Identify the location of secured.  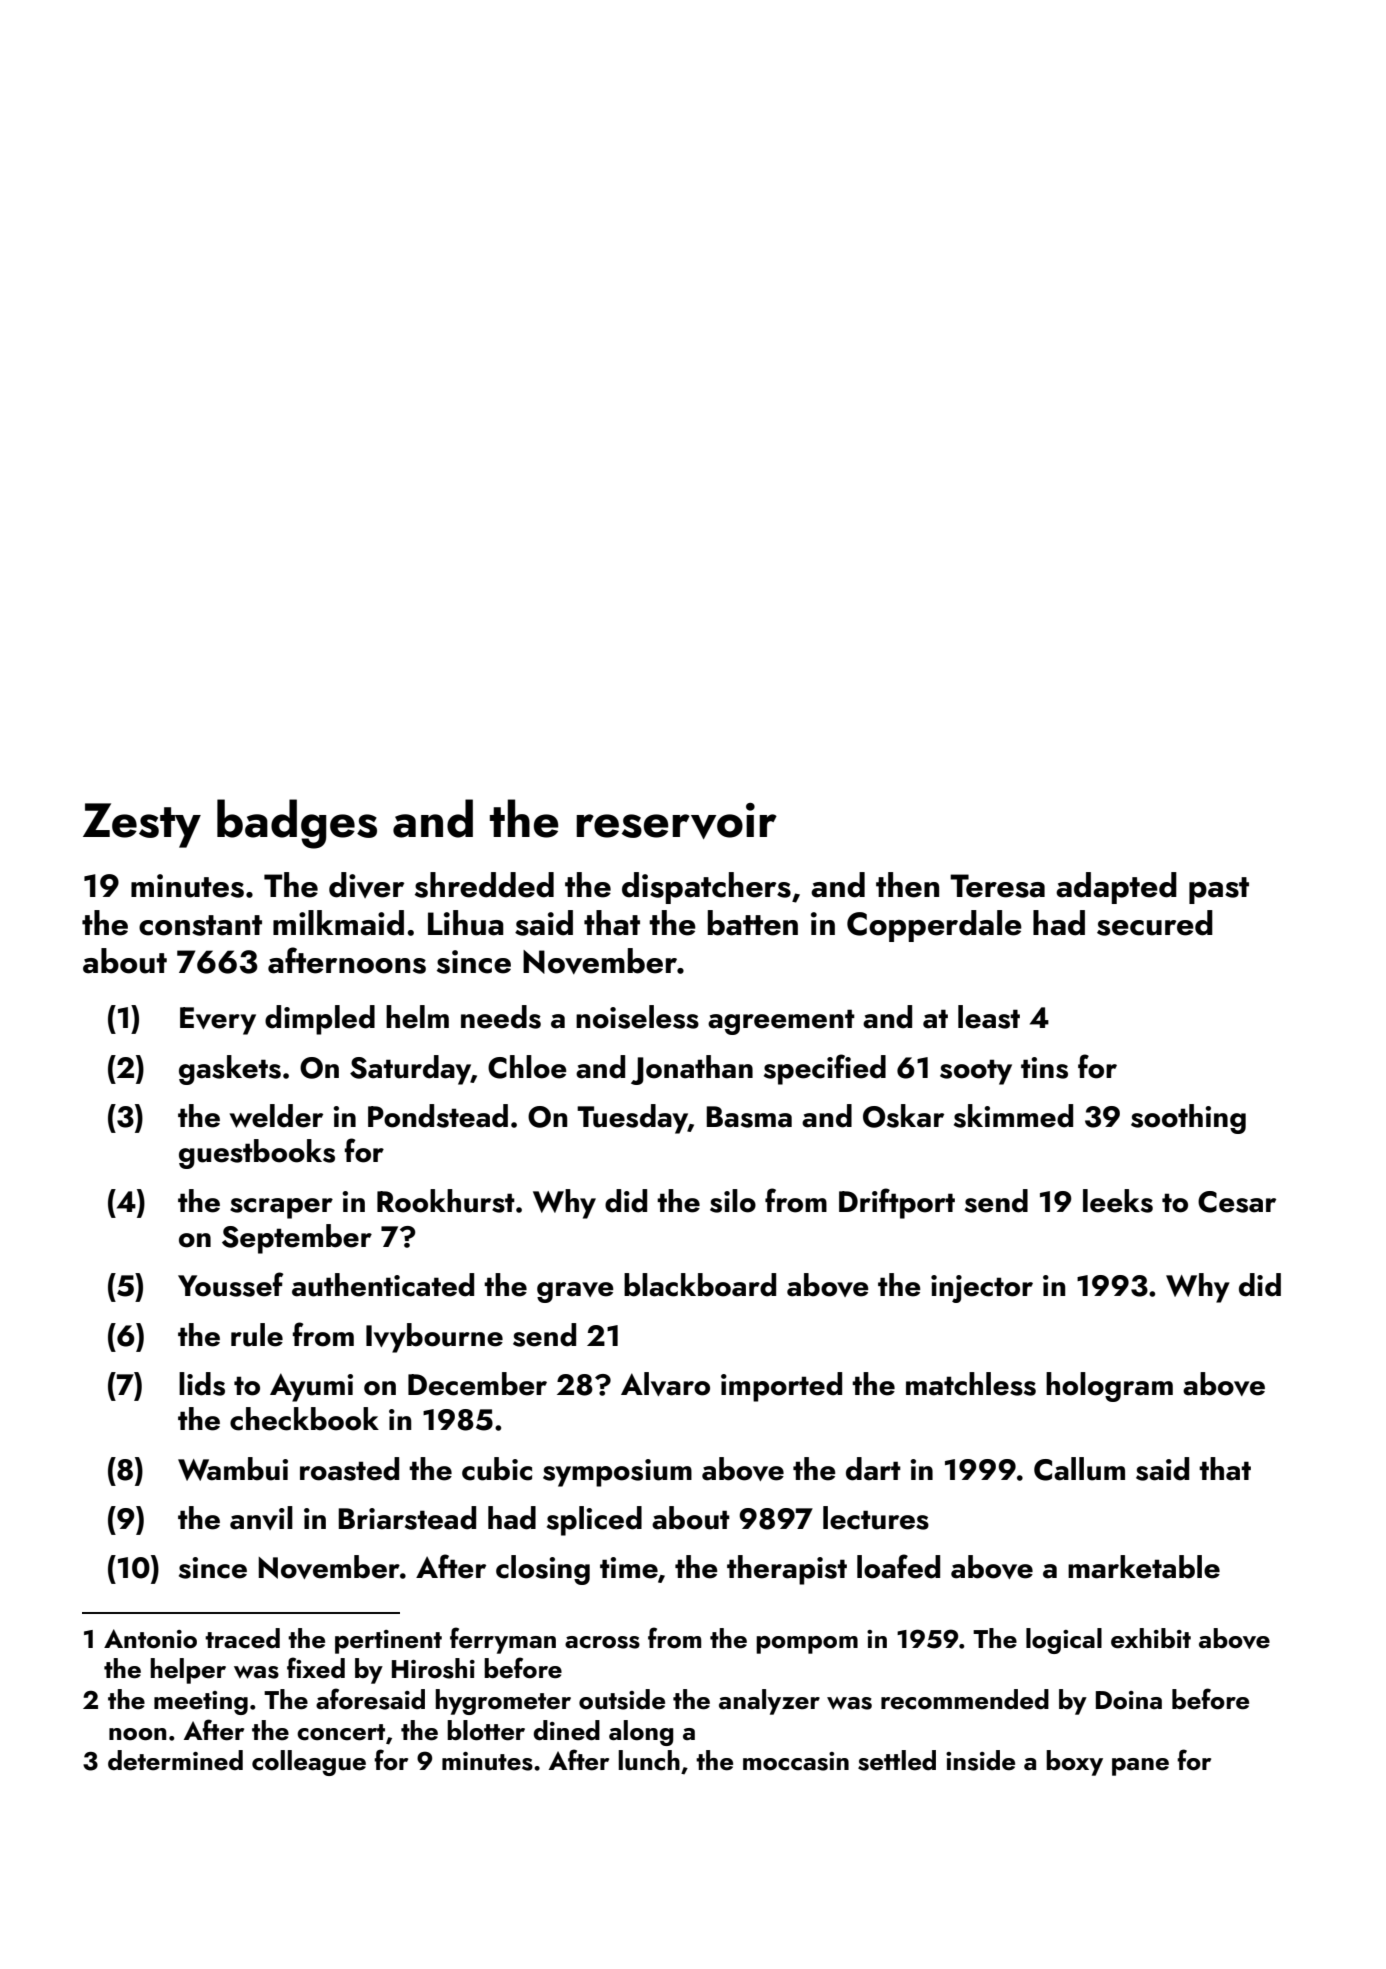
(1155, 923).
